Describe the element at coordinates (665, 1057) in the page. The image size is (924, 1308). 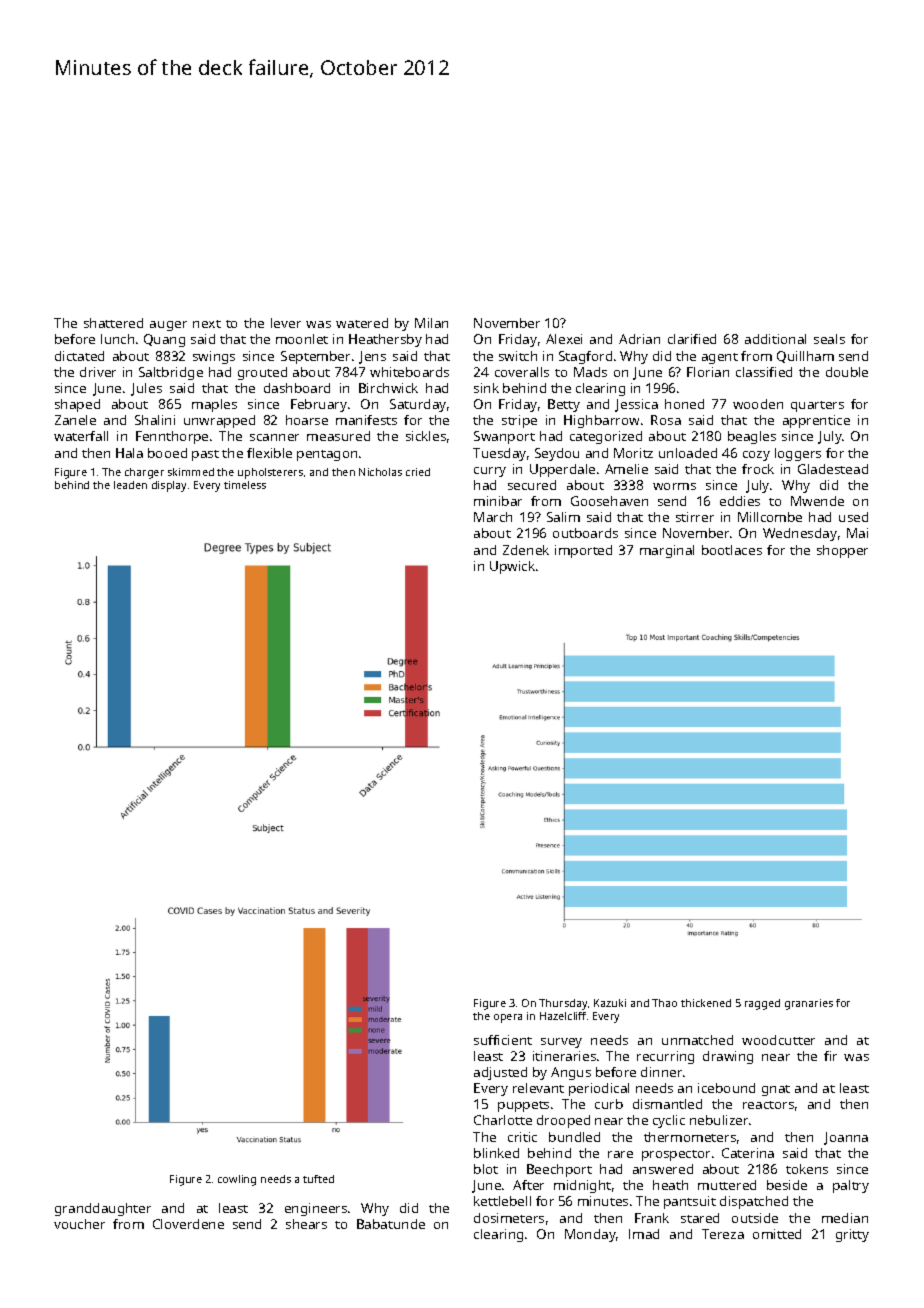
I see `recurring` at that location.
